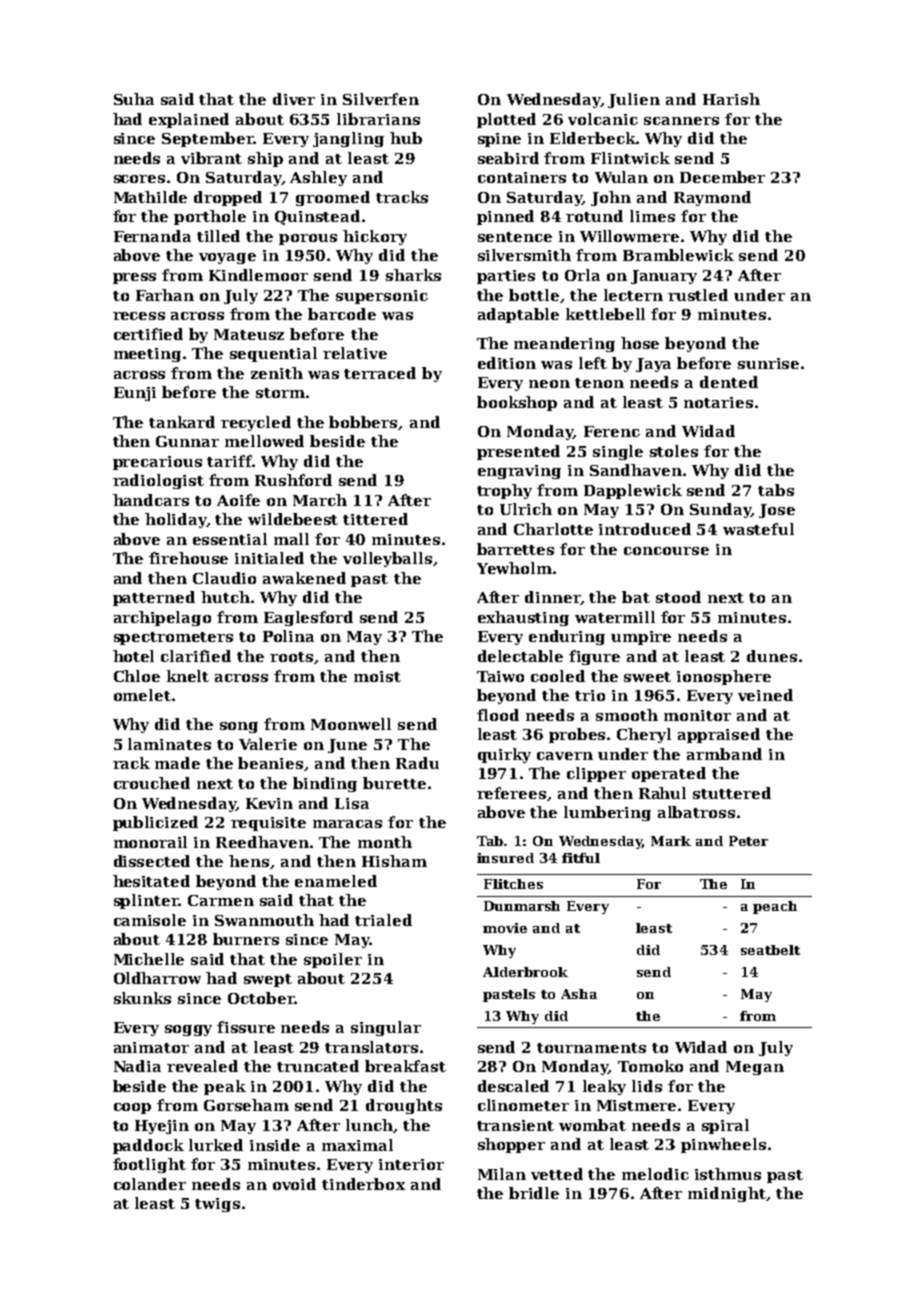  Describe the element at coordinates (155, 823) in the screenshot. I see `publicized` at that location.
